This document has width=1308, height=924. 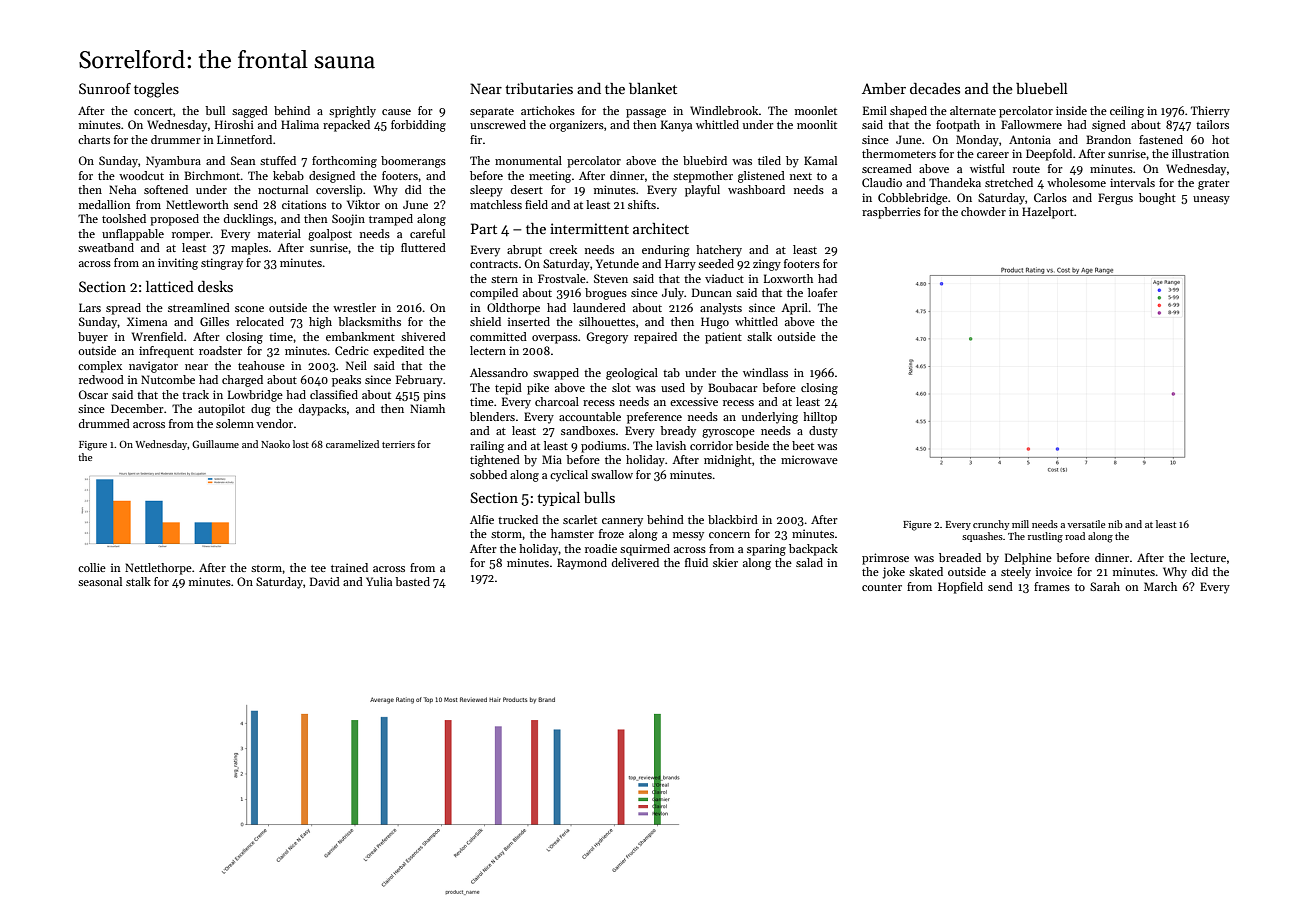 I want to click on Thierry, so click(x=1210, y=112).
